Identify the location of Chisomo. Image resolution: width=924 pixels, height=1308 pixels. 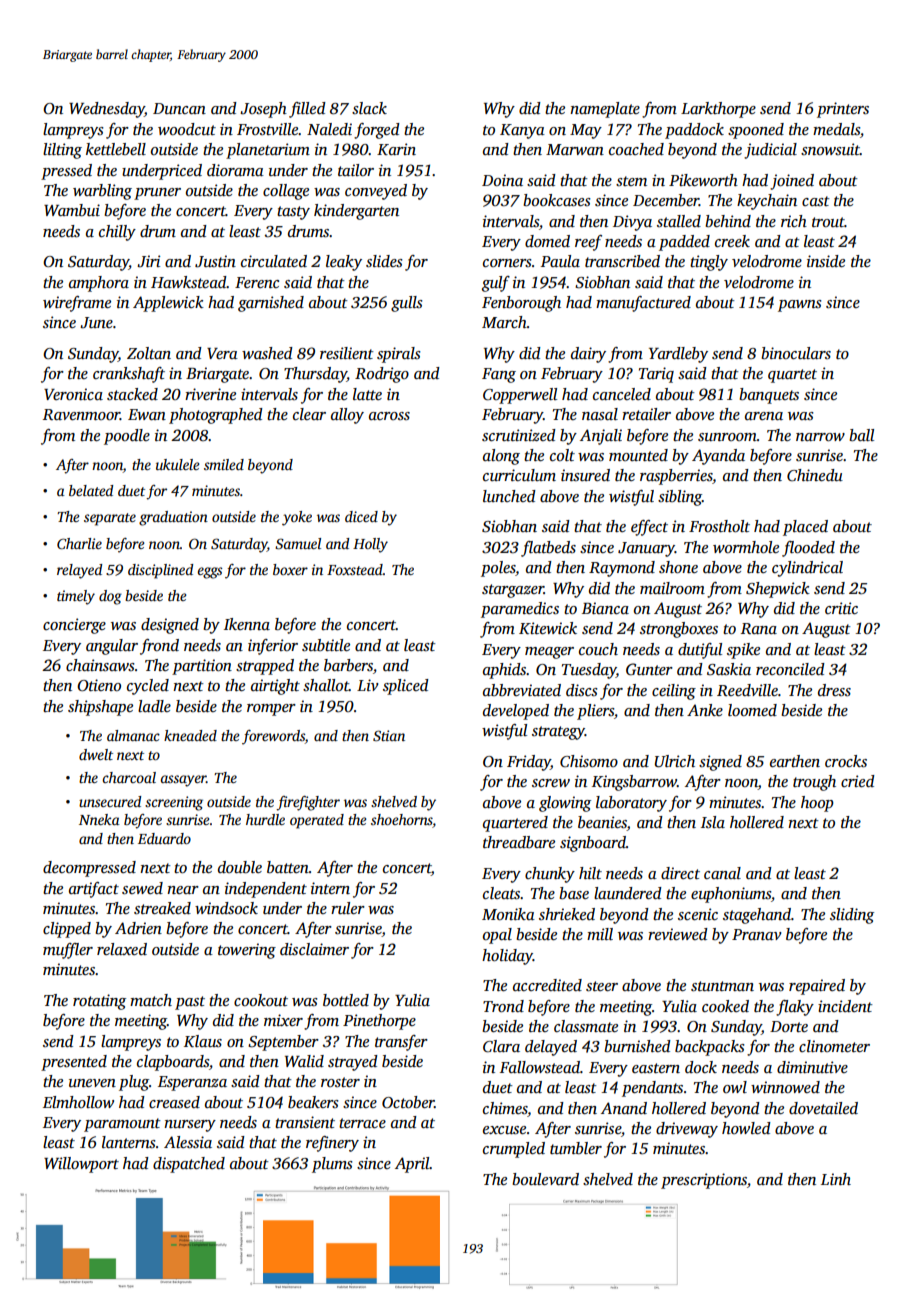
(589, 761).
